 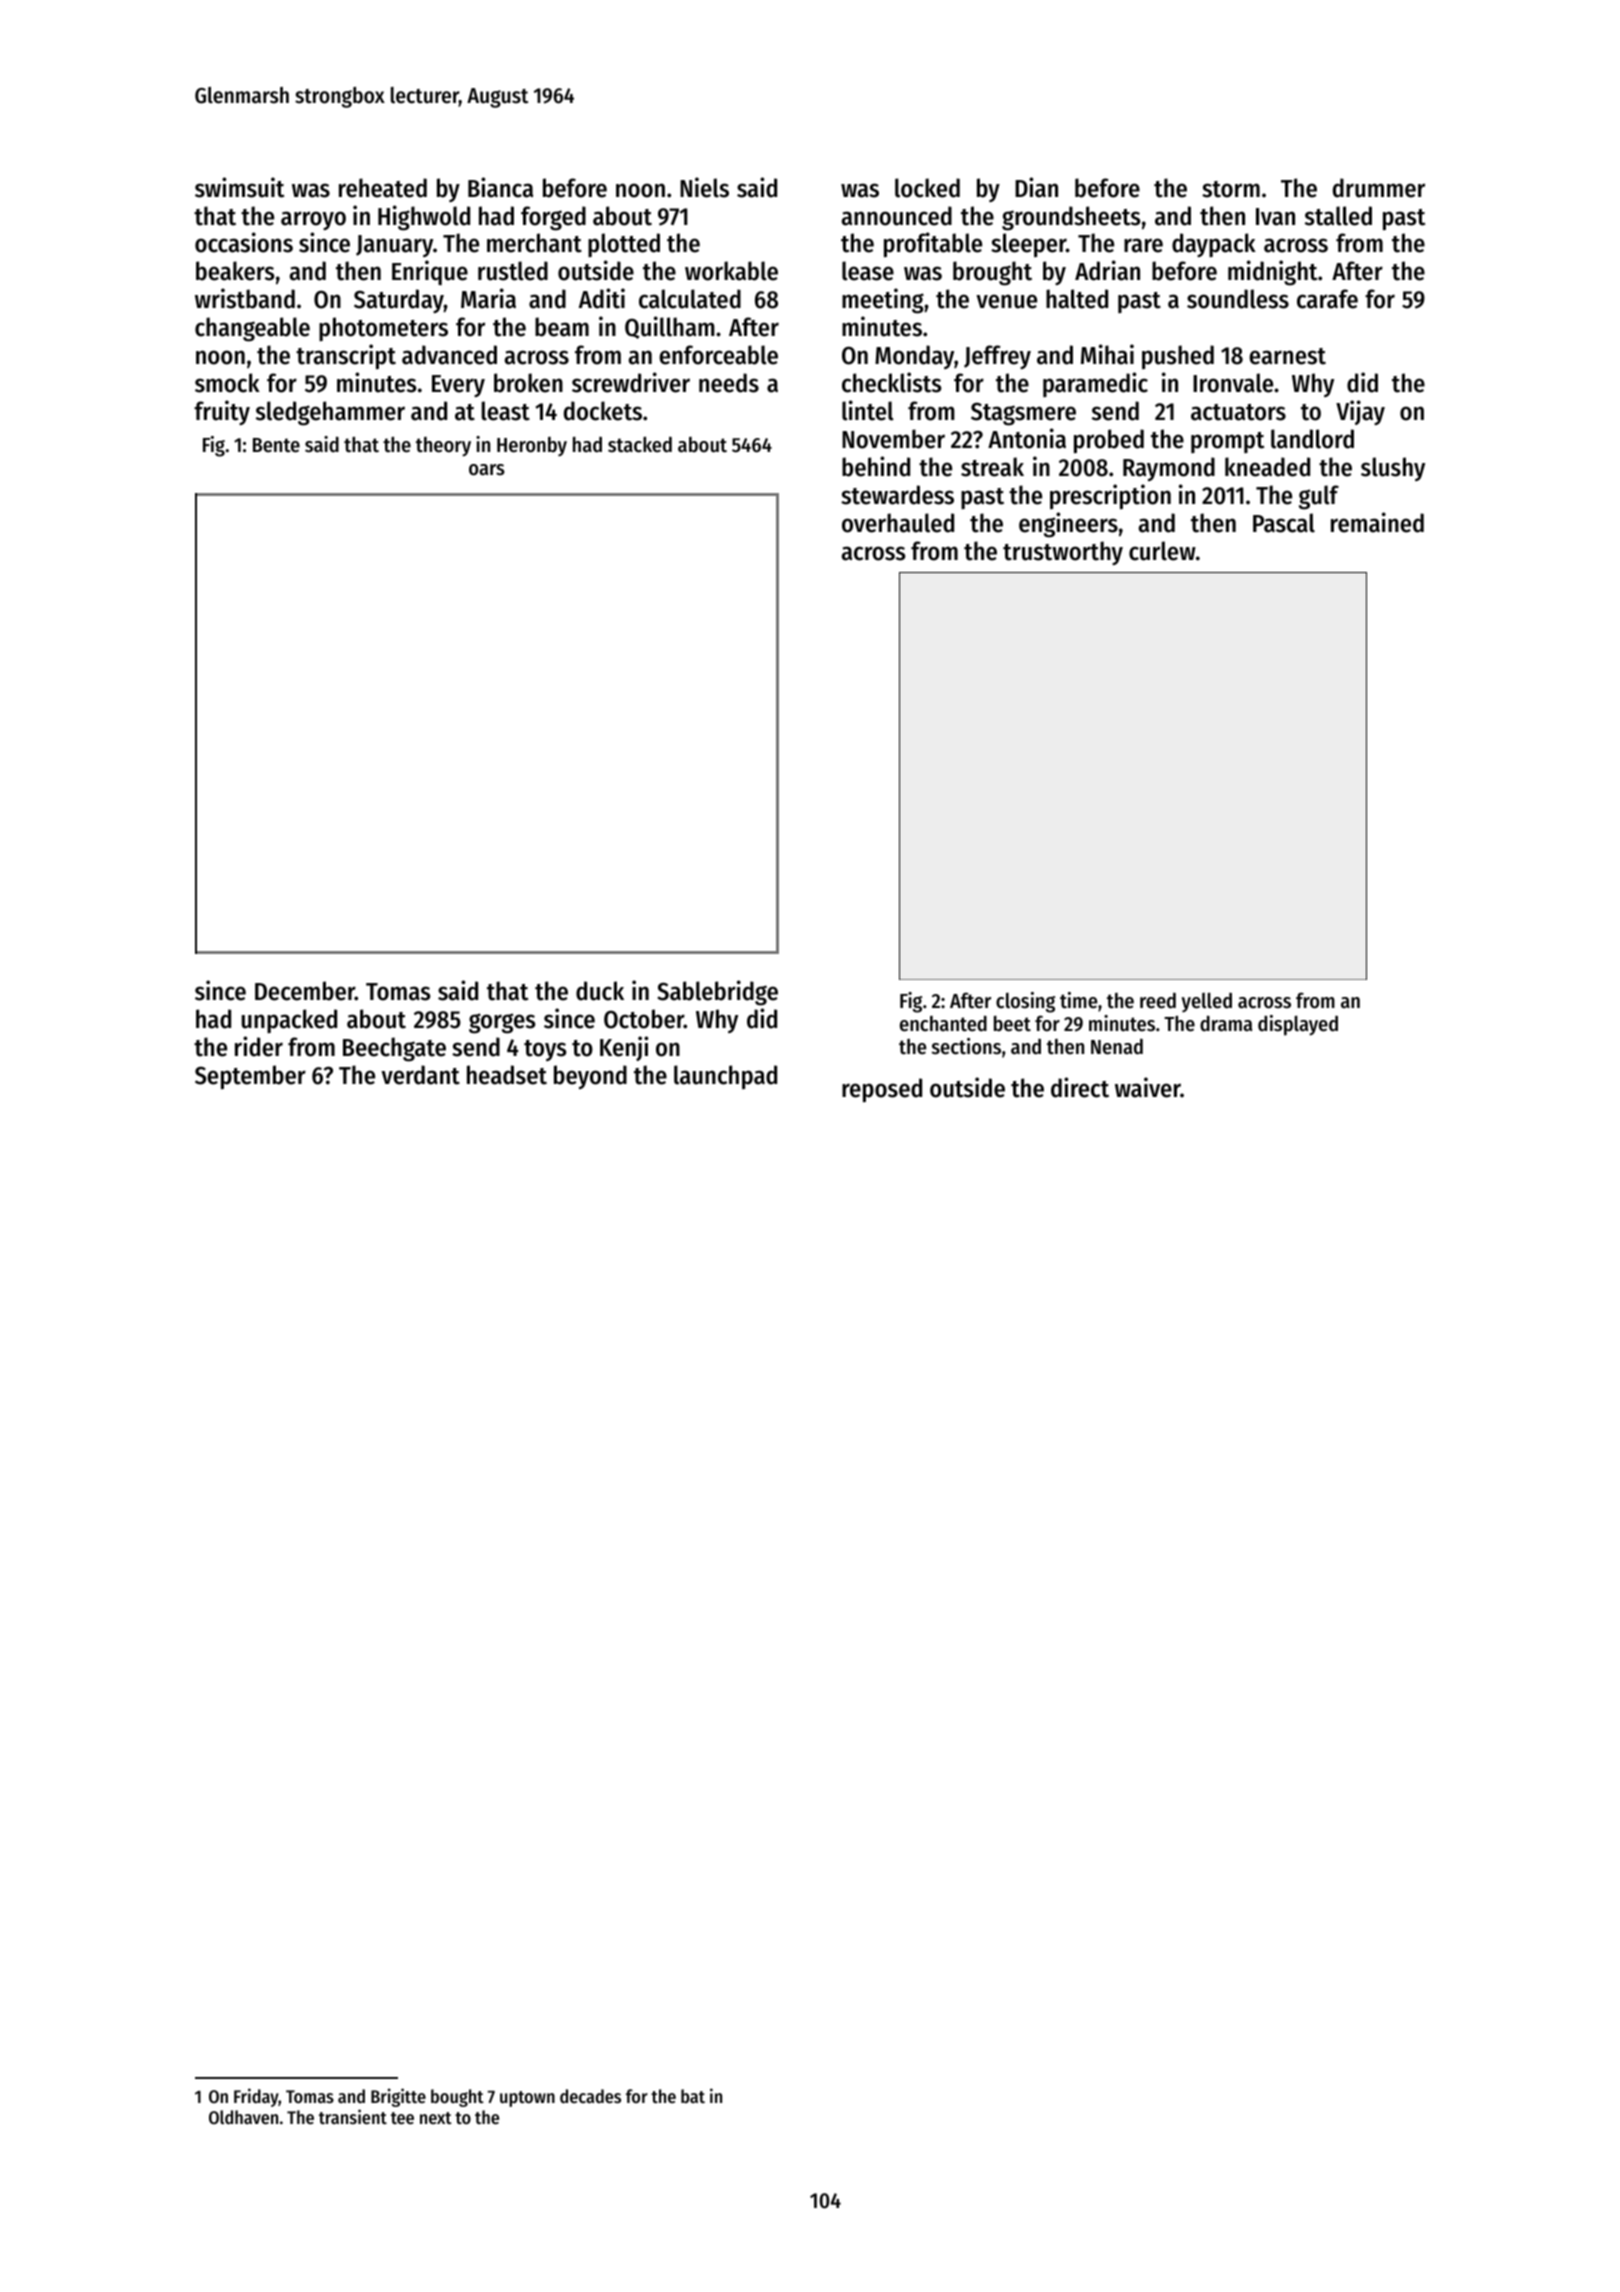 I want to click on decades, so click(x=590, y=2096).
